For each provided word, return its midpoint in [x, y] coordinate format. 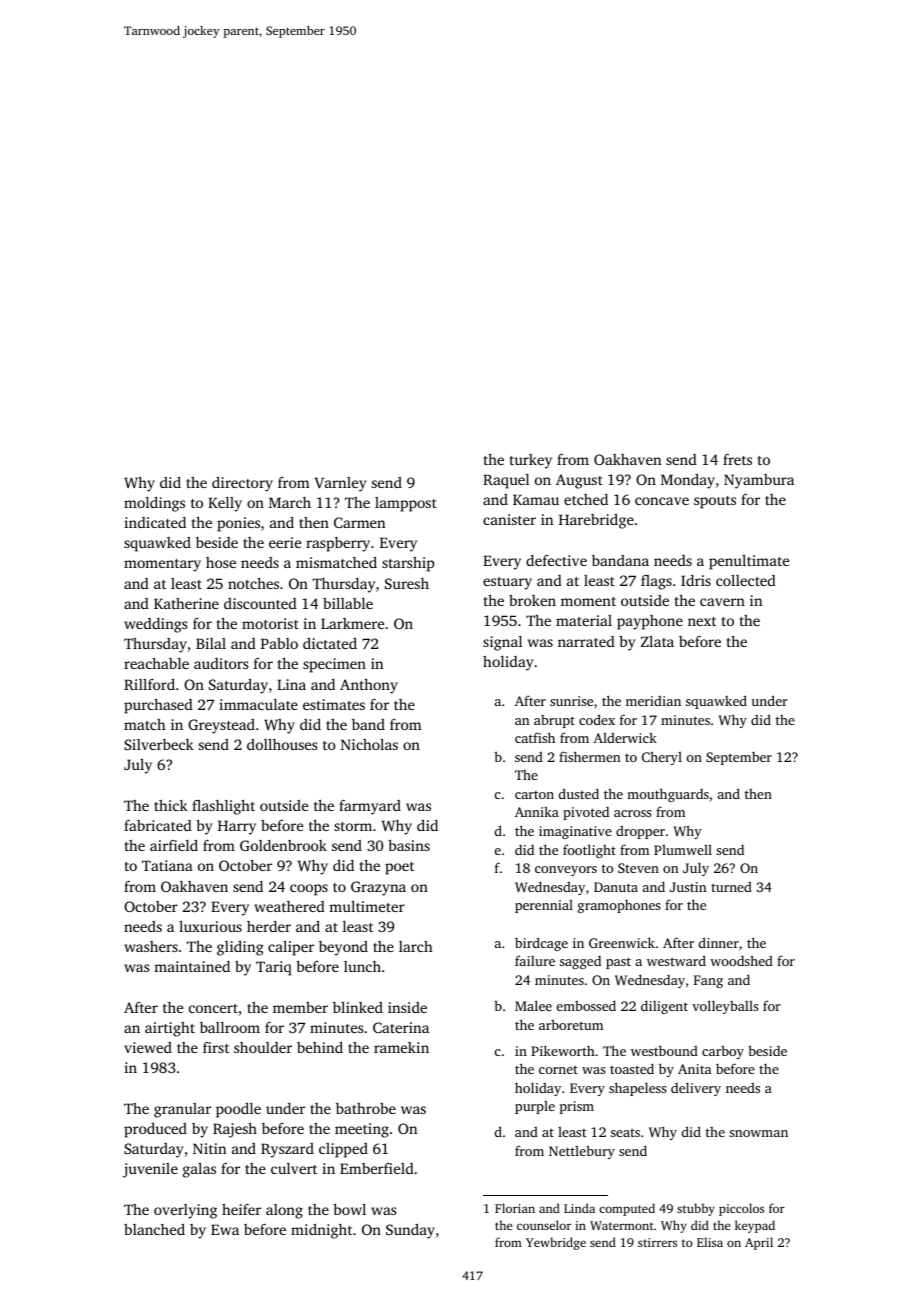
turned [731, 887]
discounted [260, 603]
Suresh [407, 583]
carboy [723, 1052]
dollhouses [282, 744]
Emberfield [377, 1168]
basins [409, 845]
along [284, 1211]
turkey [531, 461]
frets [737, 459]
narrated [586, 641]
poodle [238, 1110]
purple [535, 1107]
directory [242, 484]
